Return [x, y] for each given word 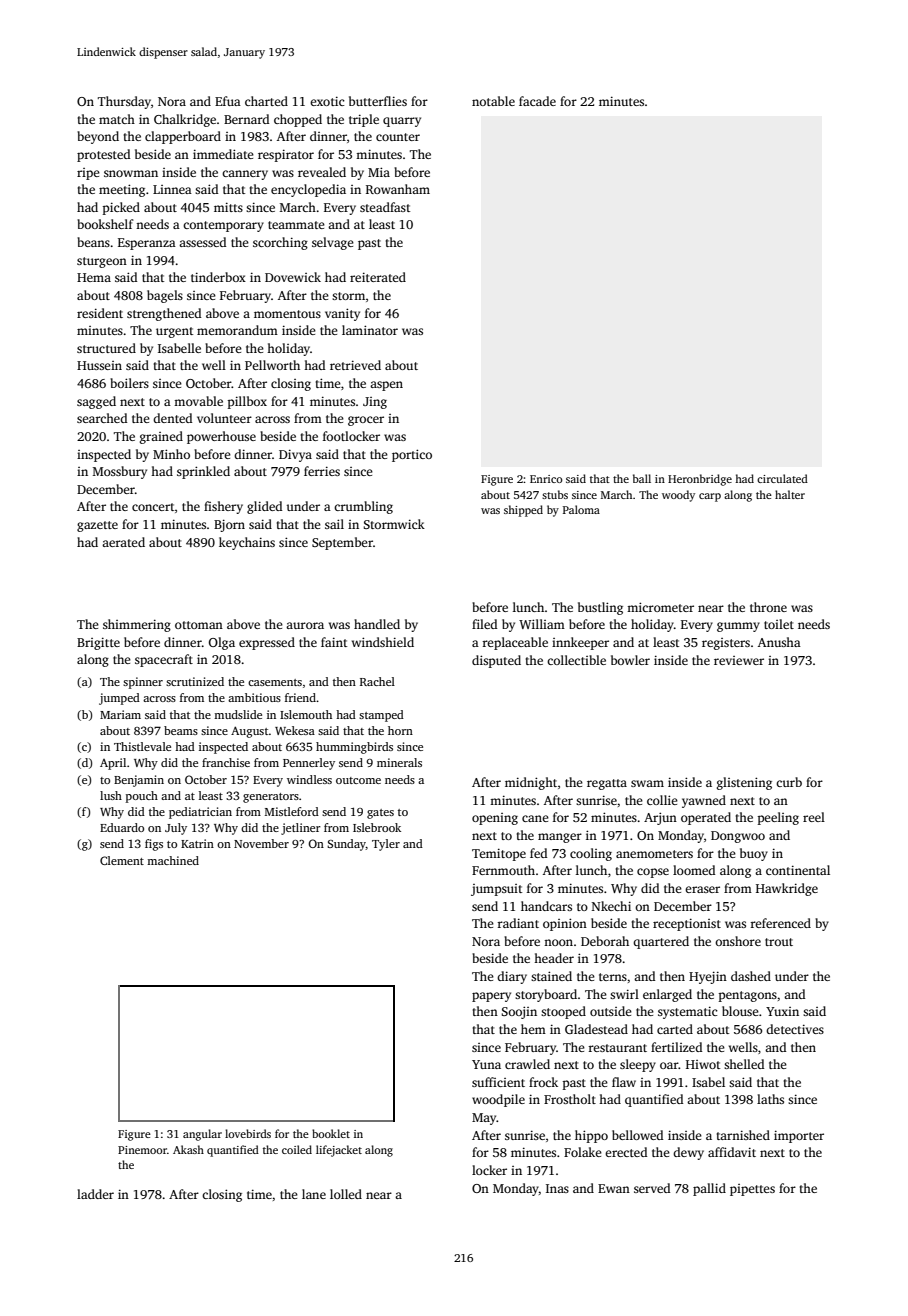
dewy [688, 1153]
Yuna [486, 1064]
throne [768, 607]
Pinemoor [142, 1150]
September [342, 543]
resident [100, 313]
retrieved [355, 365]
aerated [123, 542]
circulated [782, 478]
